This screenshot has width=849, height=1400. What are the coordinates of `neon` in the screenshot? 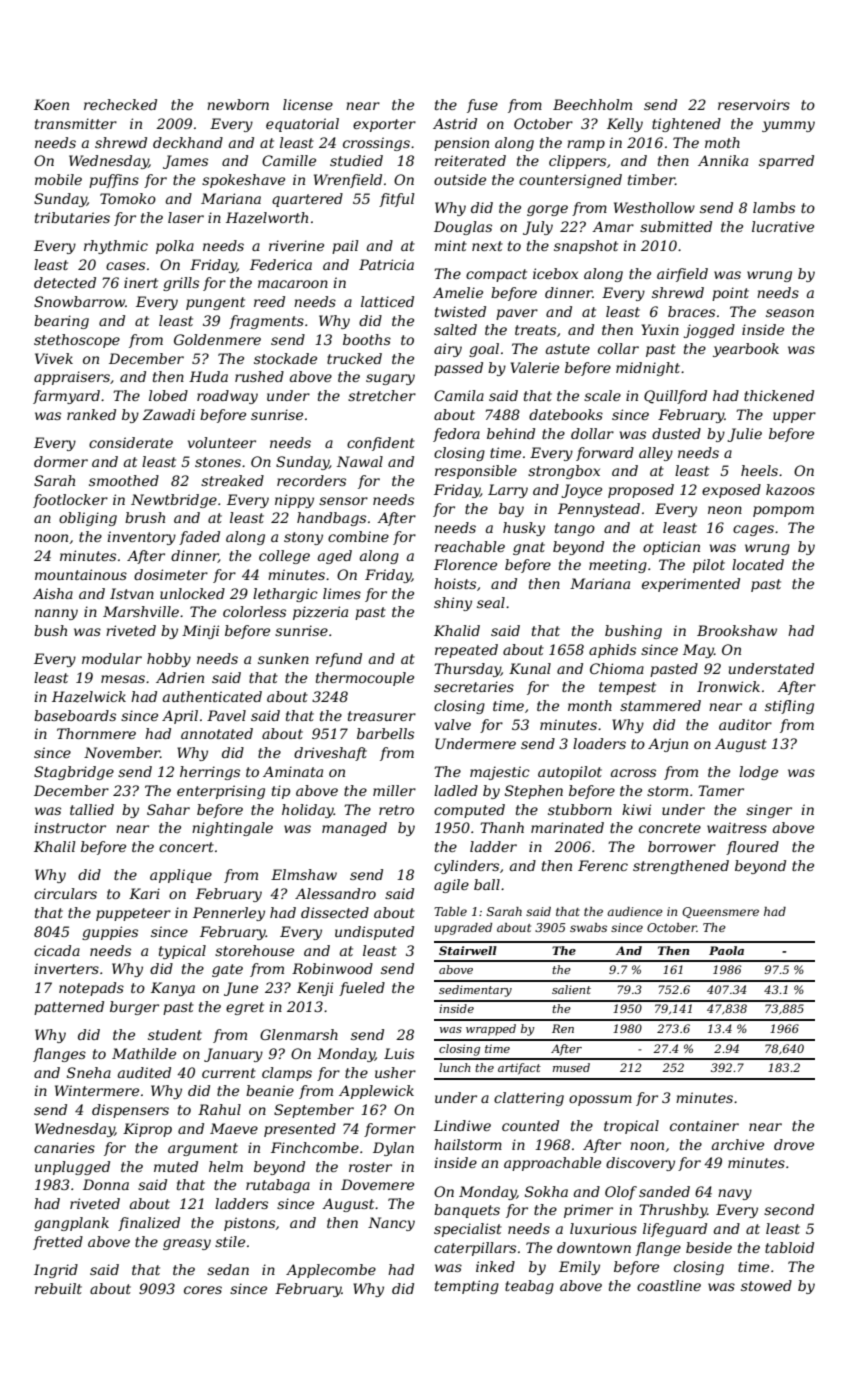 It's located at (725, 510).
